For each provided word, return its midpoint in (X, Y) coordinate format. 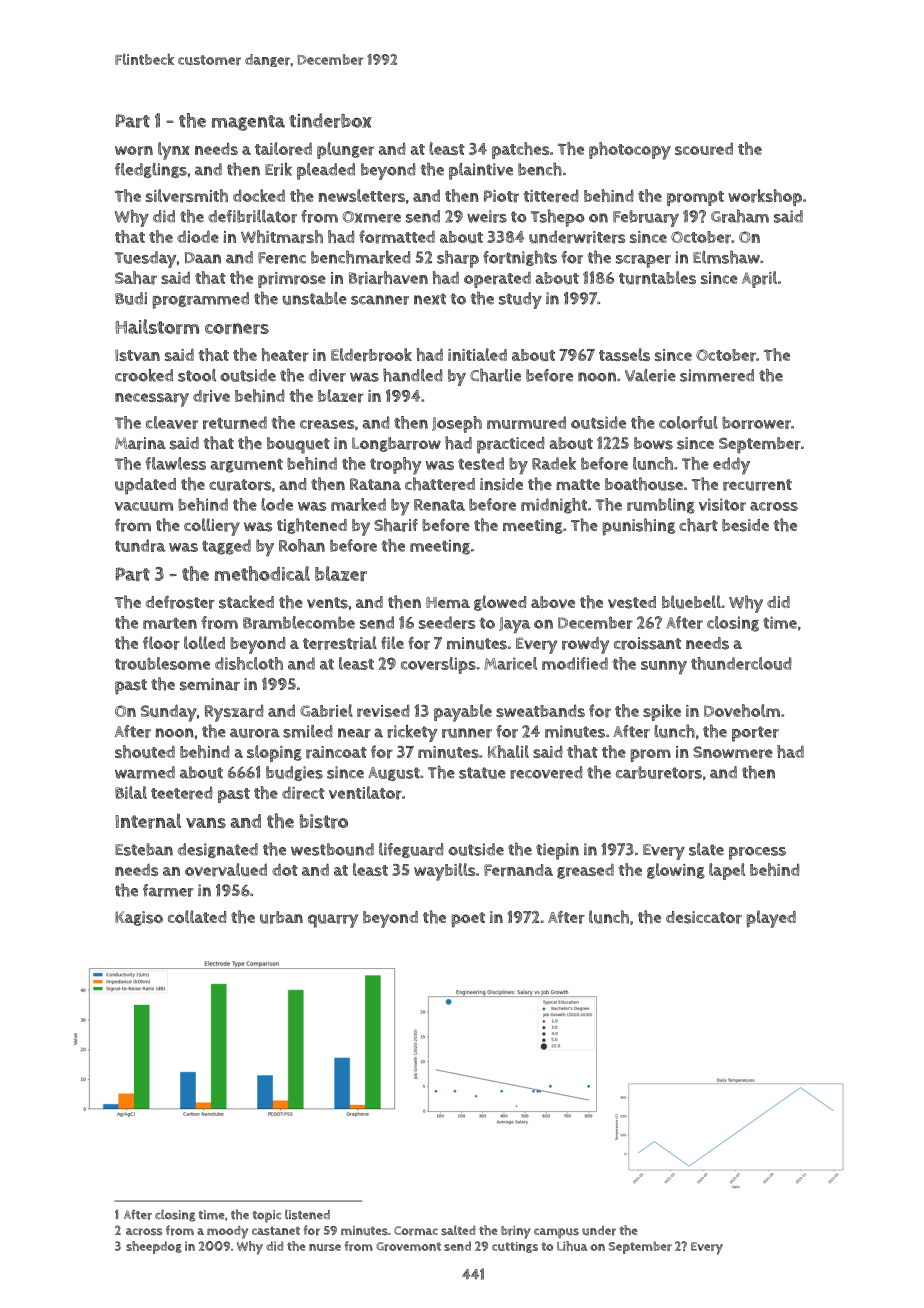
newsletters (362, 196)
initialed (477, 354)
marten (170, 623)
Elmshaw (726, 257)
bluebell (691, 602)
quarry (333, 921)
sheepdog (154, 1247)
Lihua (572, 1246)
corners (237, 328)
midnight (554, 506)
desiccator (704, 917)
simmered (717, 375)
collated (197, 916)
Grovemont (408, 1246)
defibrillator (252, 216)
